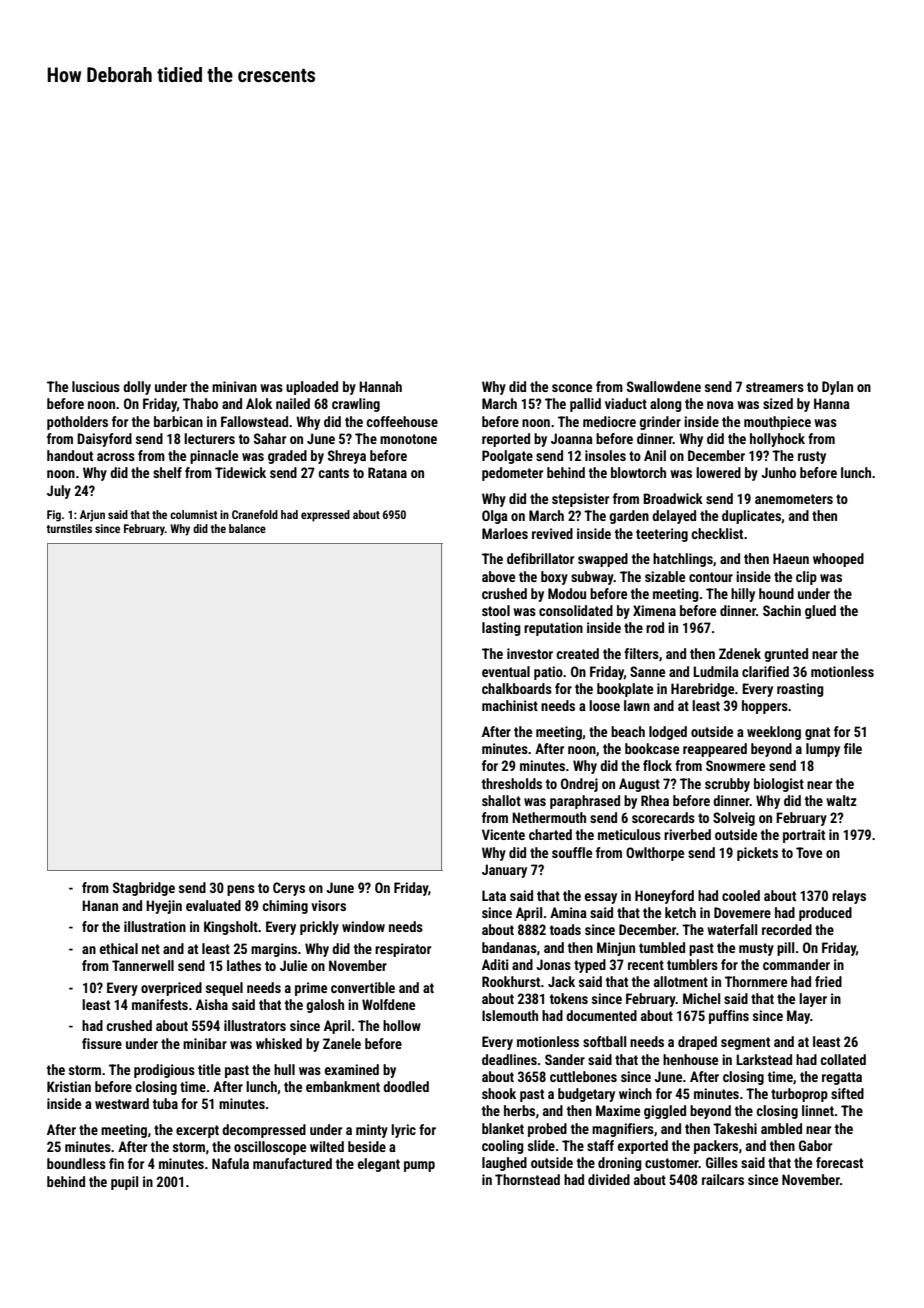 Image resolution: width=924 pixels, height=1308 pixels. What do you see at coordinates (104, 440) in the document?
I see `Daisyford` at bounding box center [104, 440].
